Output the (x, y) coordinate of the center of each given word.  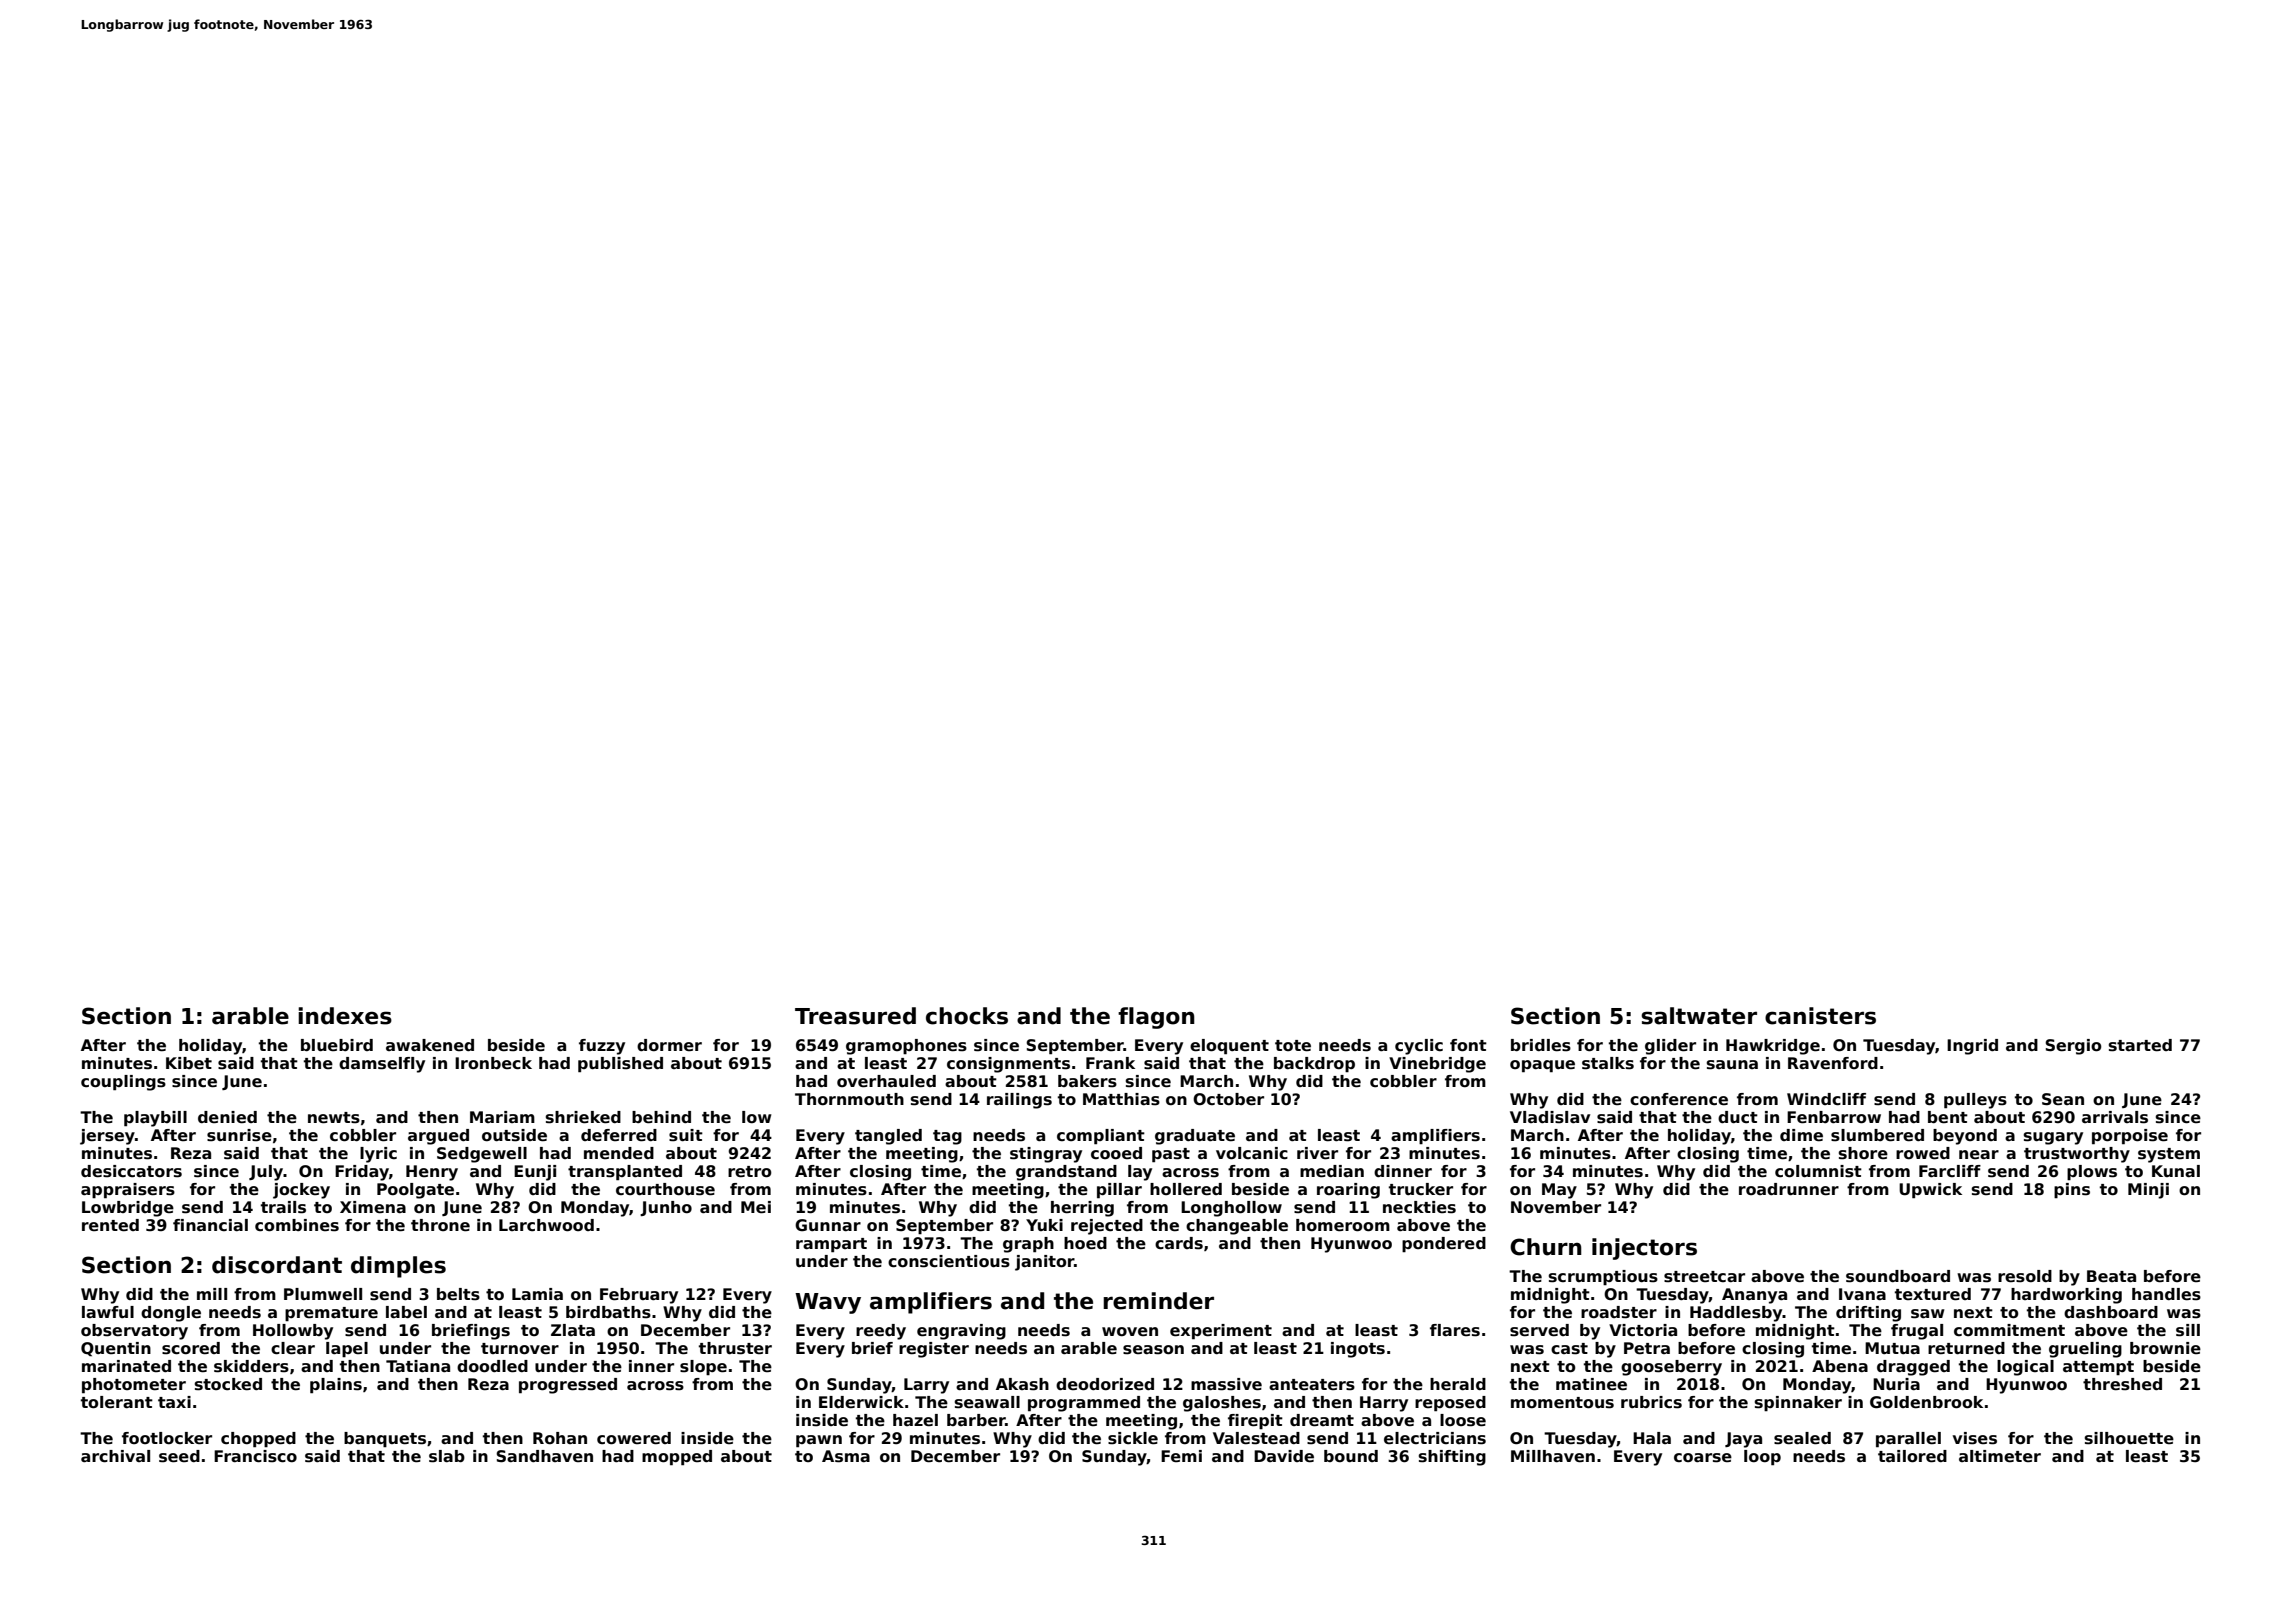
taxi (174, 1402)
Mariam (502, 1117)
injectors (1644, 1249)
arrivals (2115, 1117)
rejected (1107, 1227)
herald (1458, 1384)
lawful (108, 1312)
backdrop (1314, 1064)
